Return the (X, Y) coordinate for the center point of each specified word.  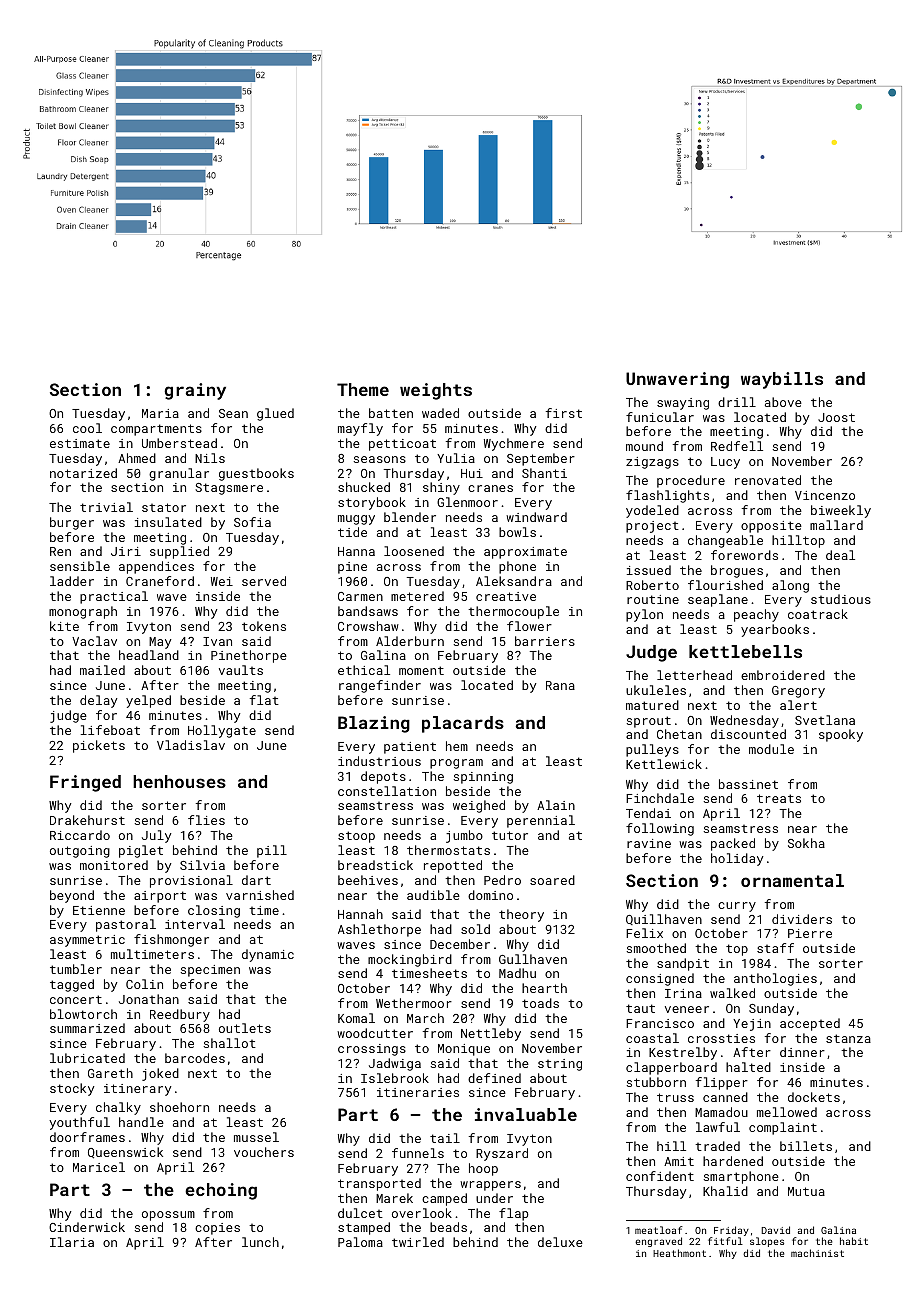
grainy (195, 391)
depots (383, 777)
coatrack (818, 614)
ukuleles (656, 690)
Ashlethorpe (379, 930)
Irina (683, 993)
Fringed (85, 783)
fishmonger (171, 940)
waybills (782, 380)
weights (436, 391)
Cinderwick (87, 1227)
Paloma (360, 1242)
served (264, 581)
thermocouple (513, 612)
